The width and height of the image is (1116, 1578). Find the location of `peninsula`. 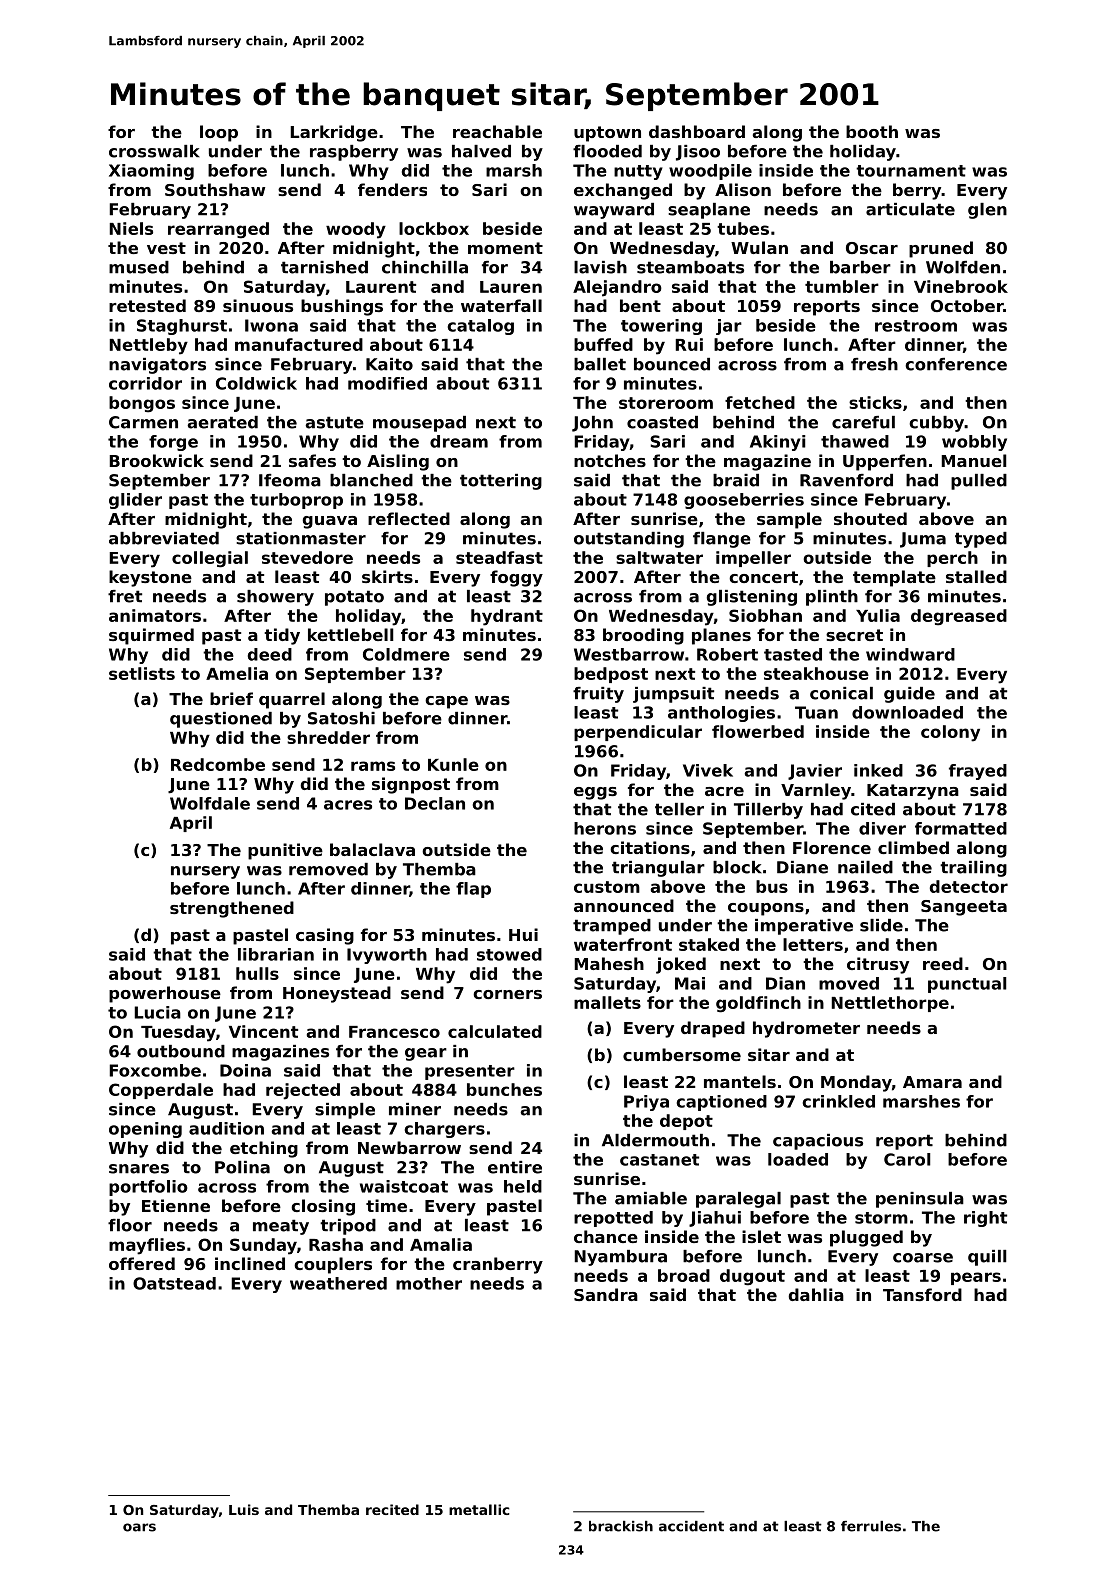

peninsula is located at coordinates (920, 1200).
